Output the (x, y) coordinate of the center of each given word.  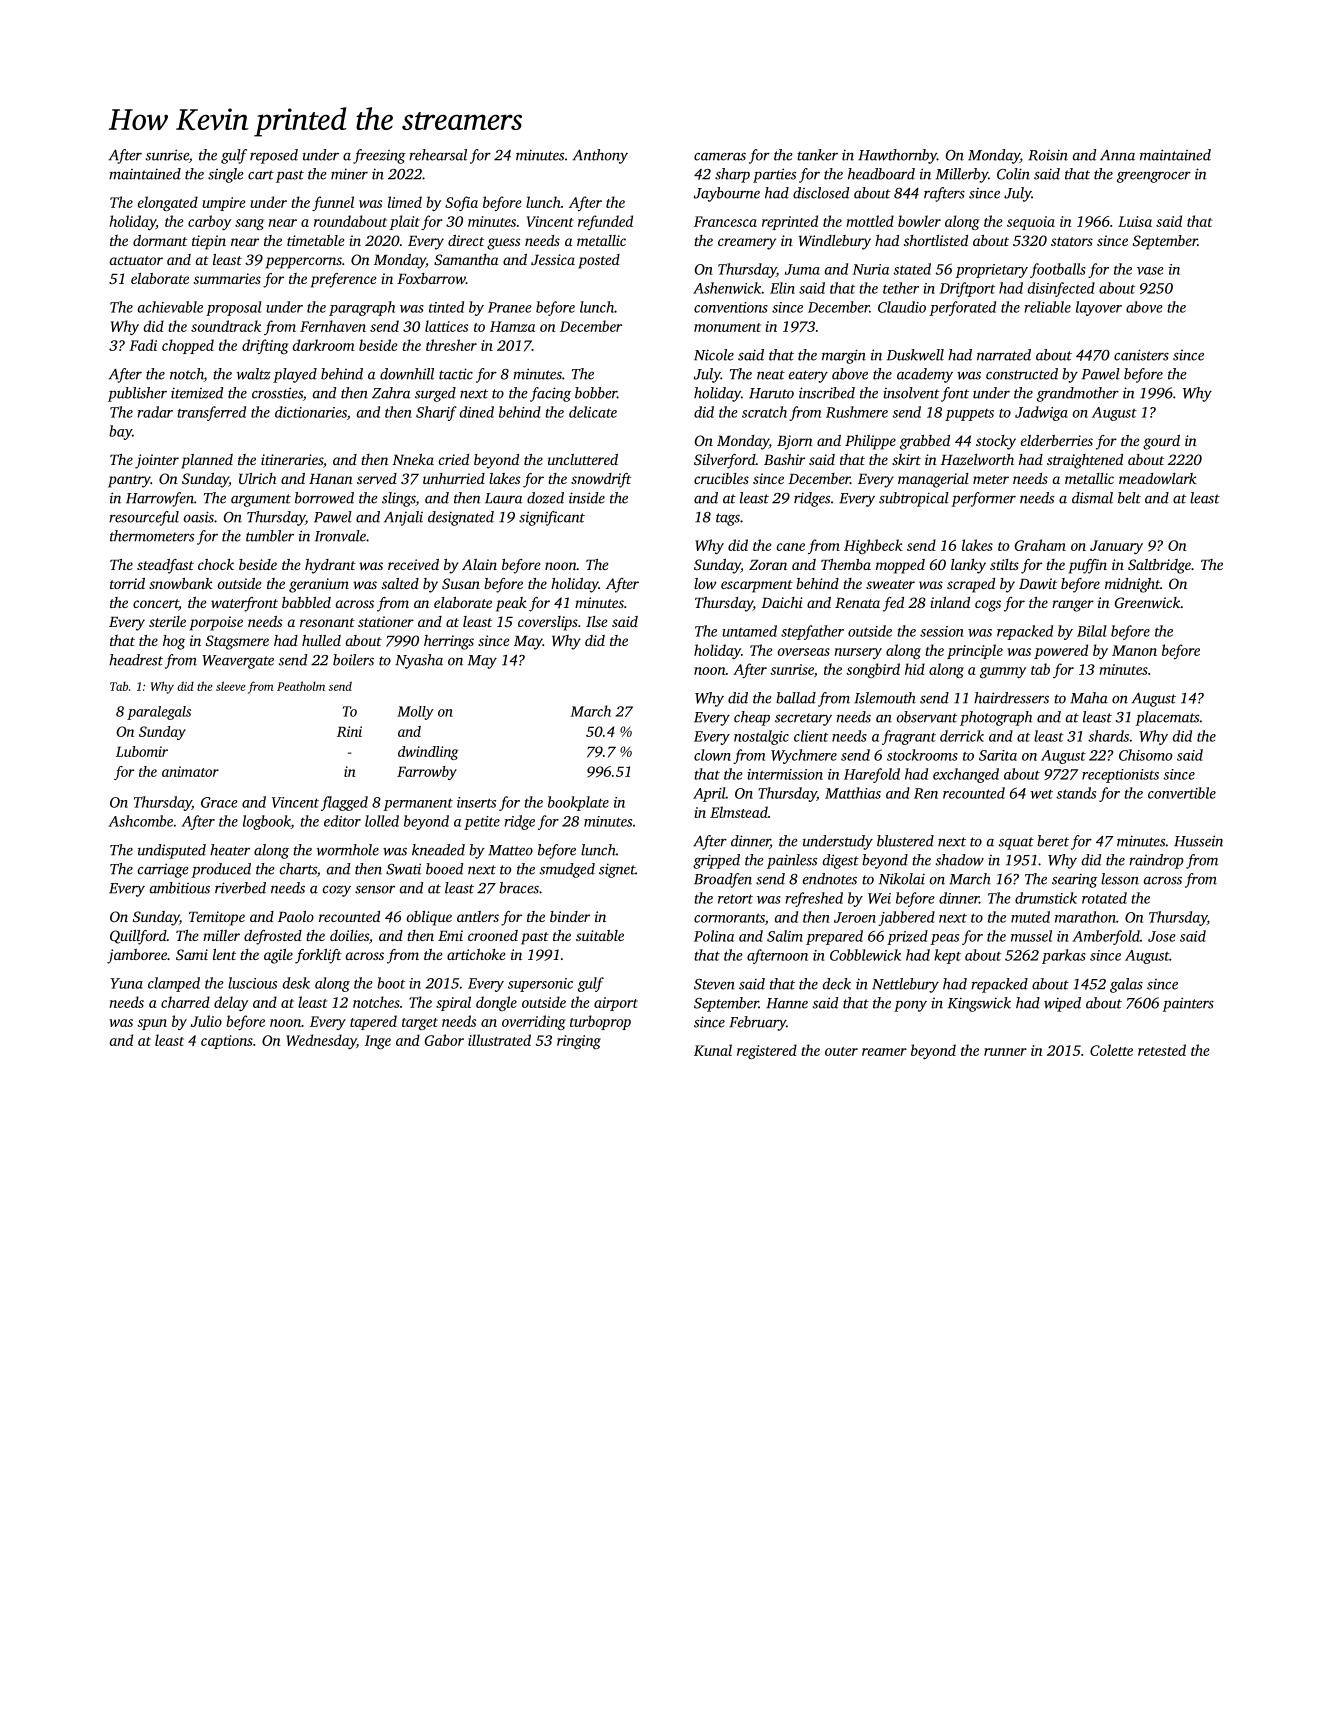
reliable (1047, 307)
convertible (1182, 793)
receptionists (1120, 776)
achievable (170, 307)
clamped (174, 984)
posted (599, 261)
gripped (716, 861)
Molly (415, 713)
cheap (752, 718)
